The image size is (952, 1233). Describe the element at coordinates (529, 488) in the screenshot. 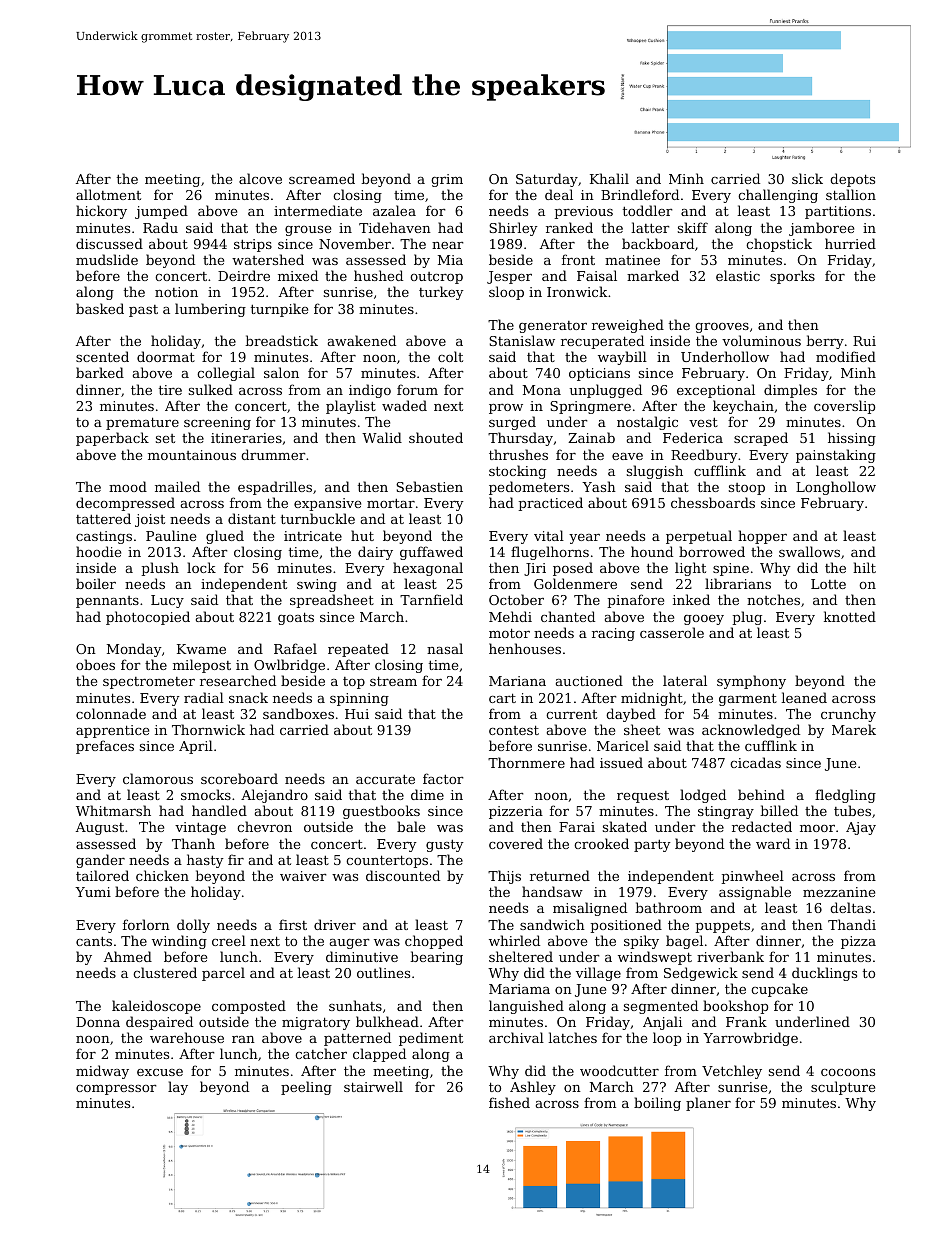

I see `pedometers` at that location.
